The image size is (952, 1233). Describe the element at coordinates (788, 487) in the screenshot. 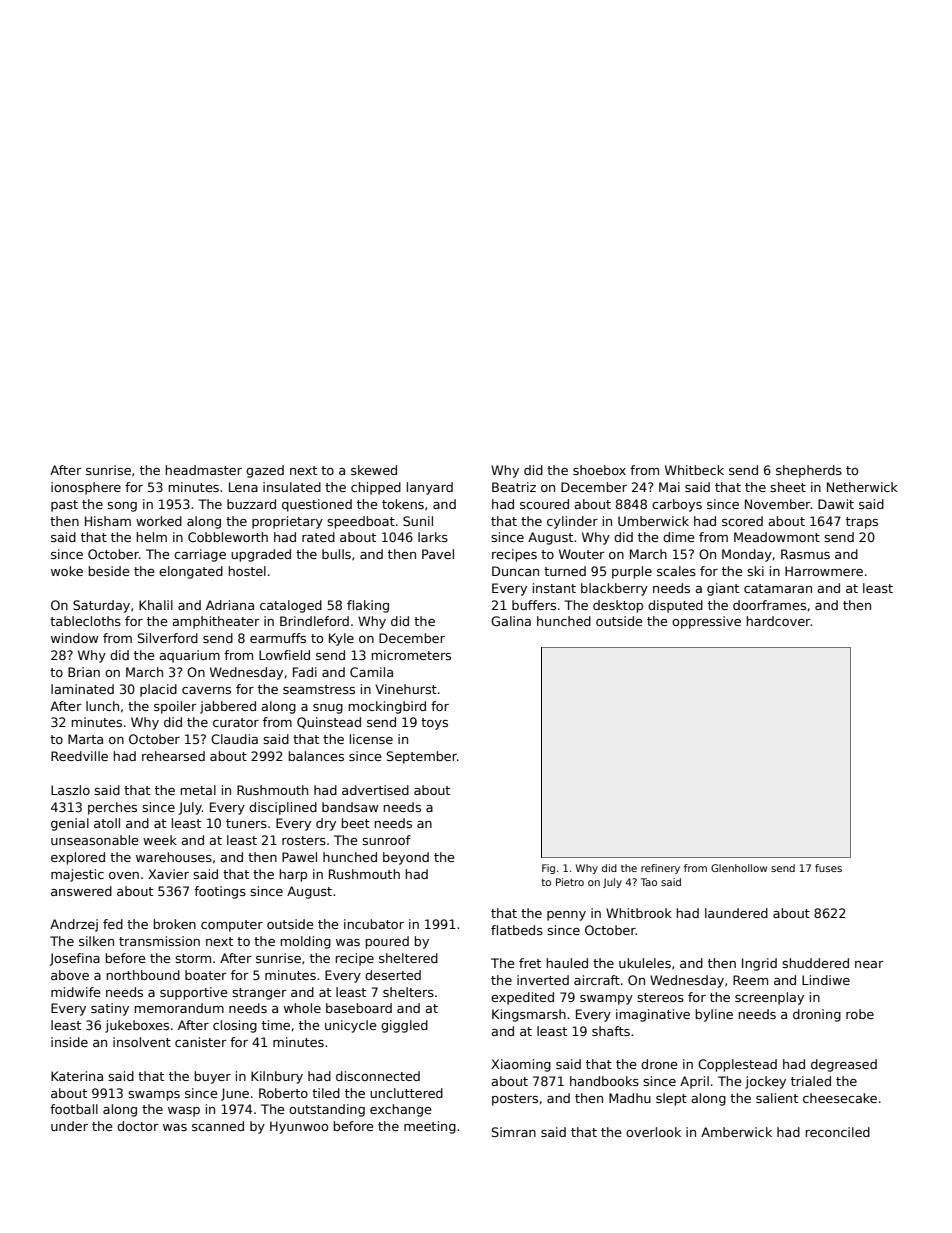

I see `sheet` at that location.
